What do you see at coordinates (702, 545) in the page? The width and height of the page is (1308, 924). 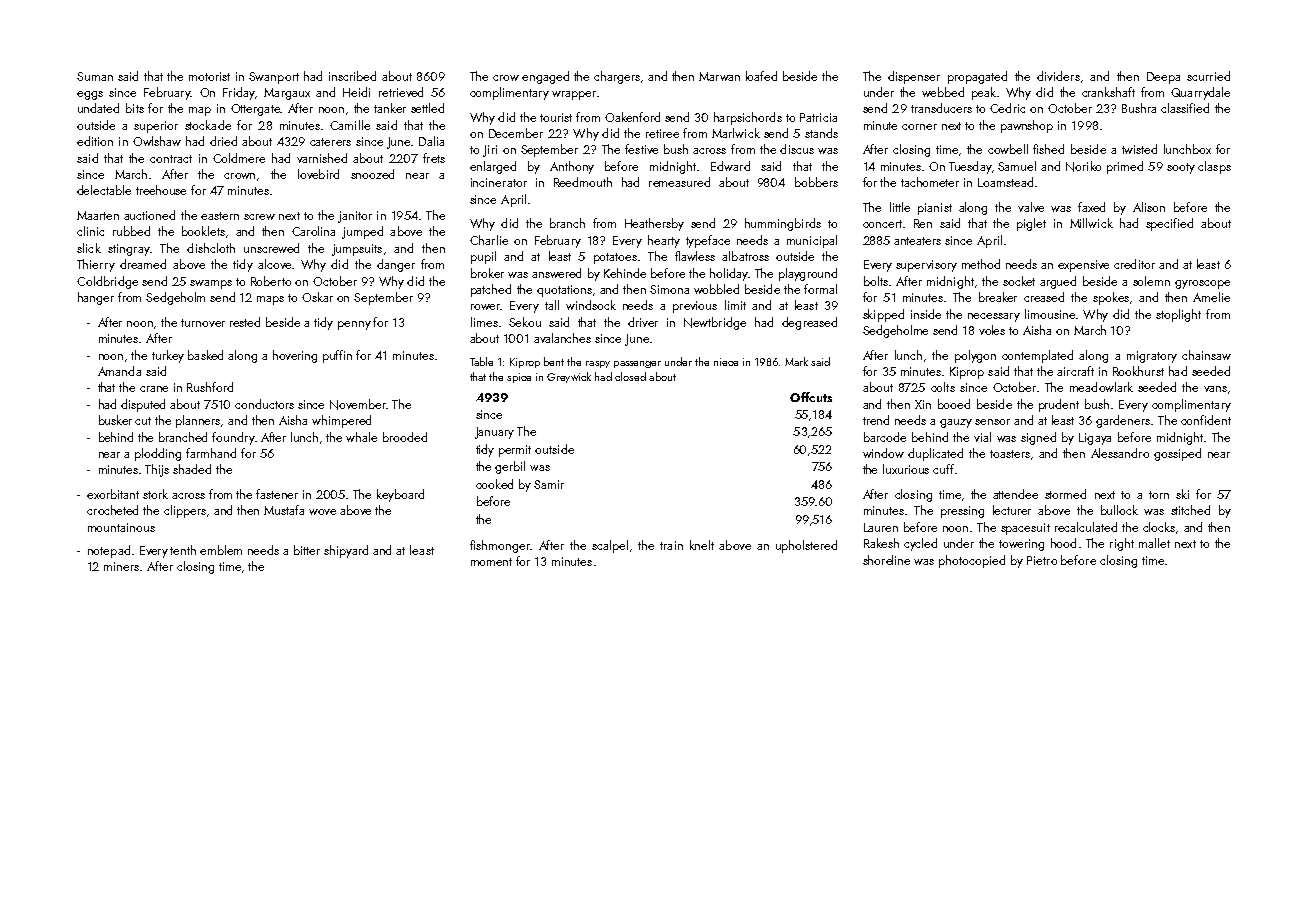 I see `knelt` at bounding box center [702, 545].
